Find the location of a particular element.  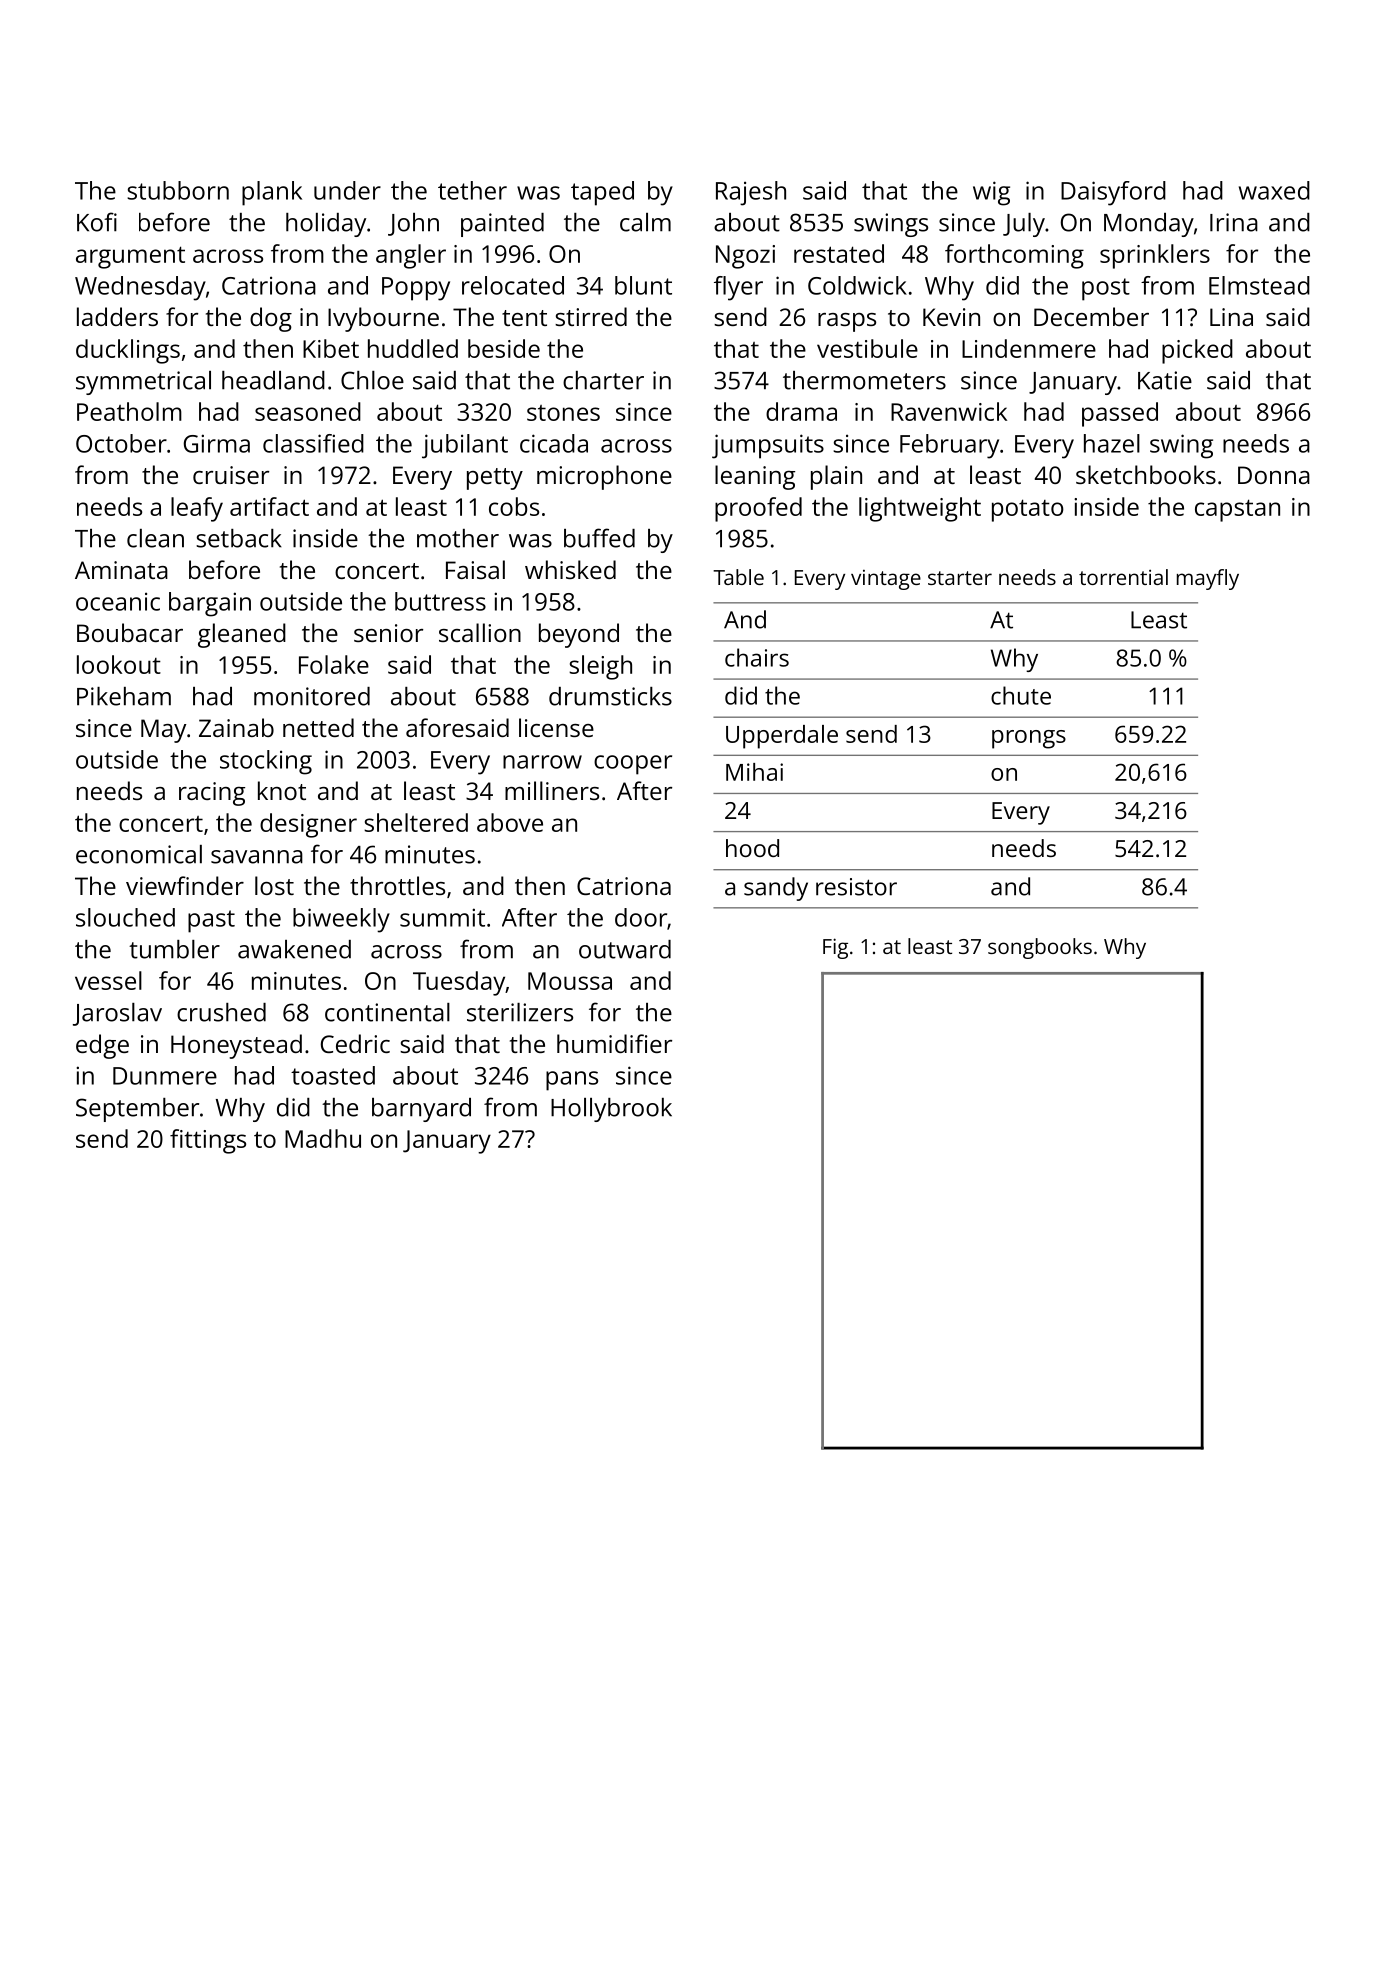

ladders is located at coordinates (117, 316).
